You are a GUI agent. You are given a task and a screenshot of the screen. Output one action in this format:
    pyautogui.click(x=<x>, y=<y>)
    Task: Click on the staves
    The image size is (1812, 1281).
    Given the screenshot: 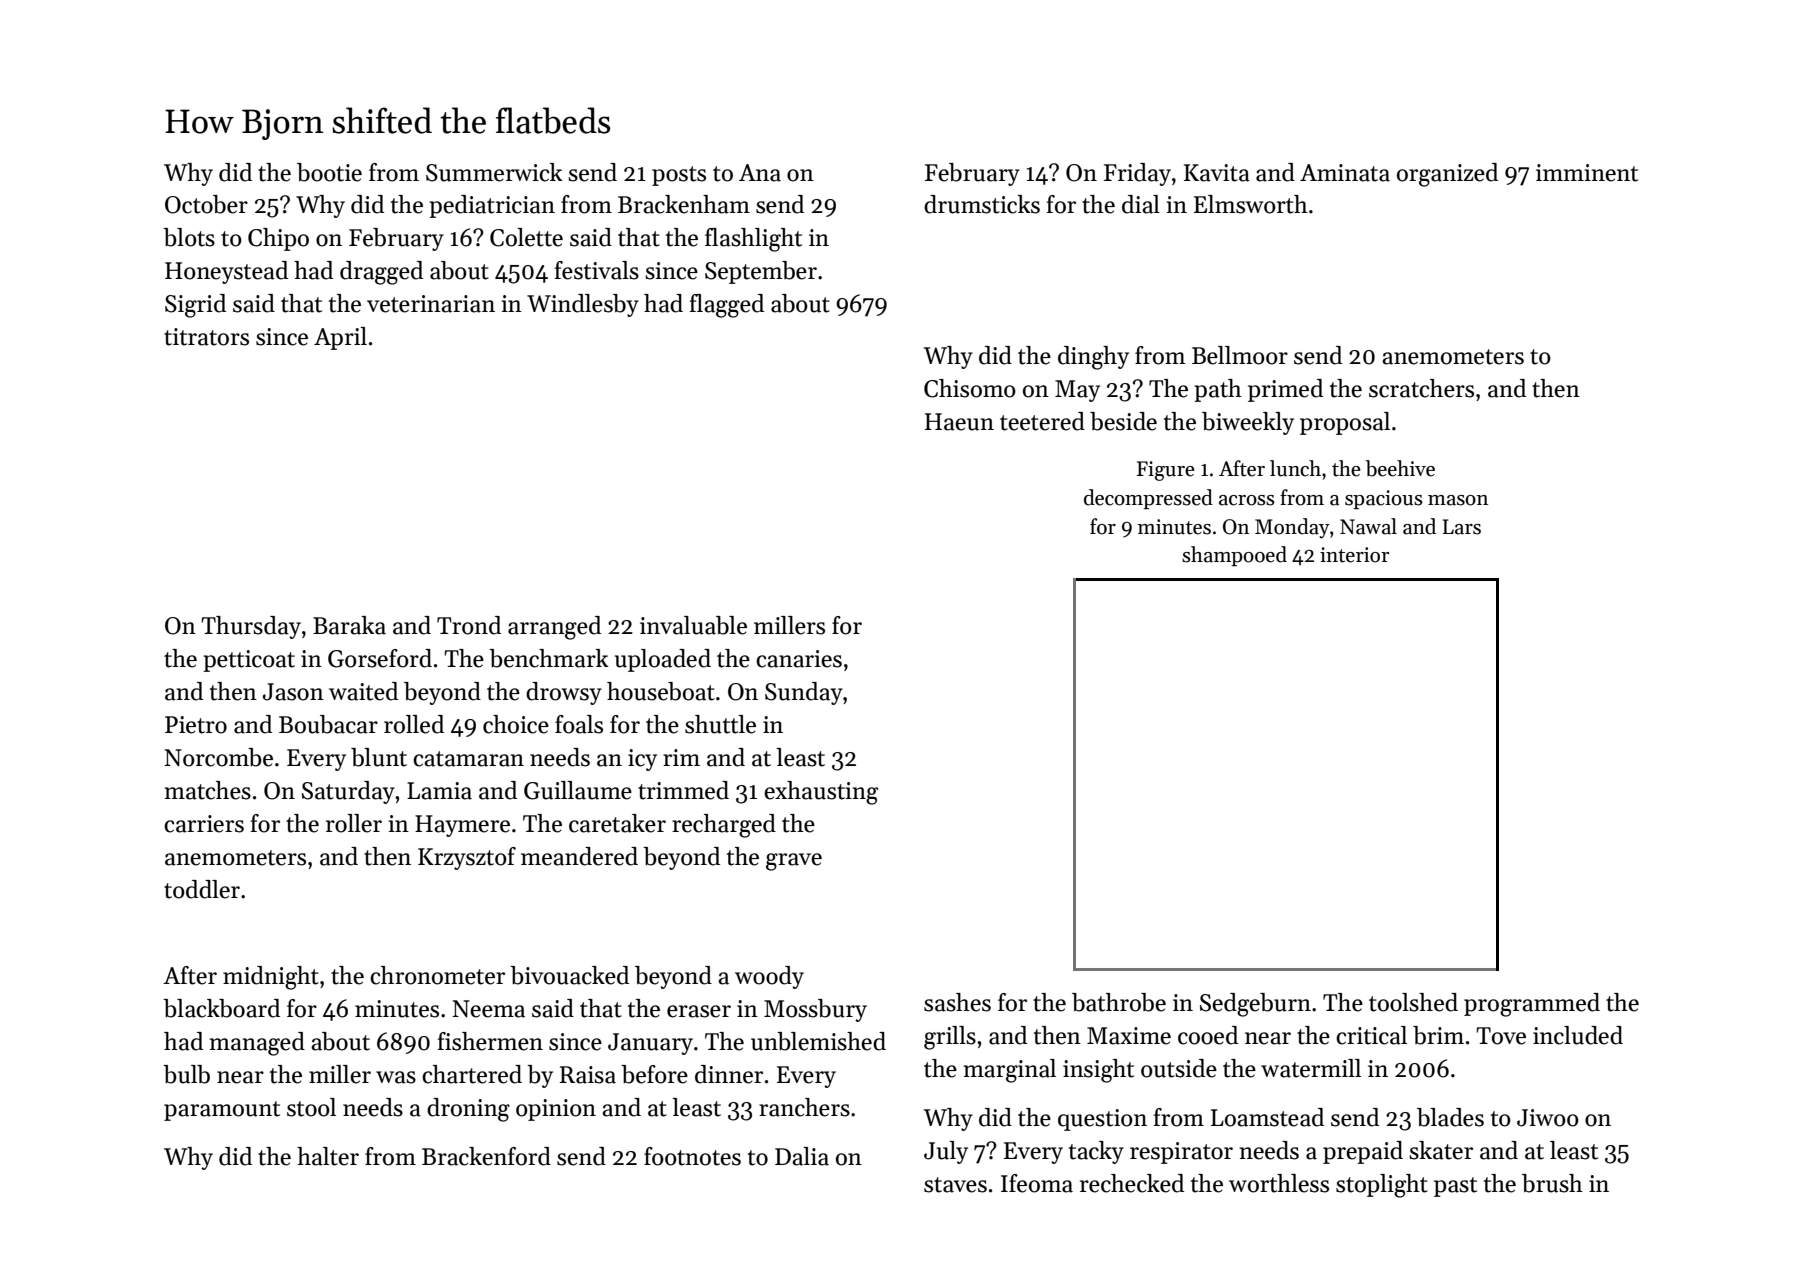 What is the action you would take?
    pyautogui.click(x=955, y=1185)
